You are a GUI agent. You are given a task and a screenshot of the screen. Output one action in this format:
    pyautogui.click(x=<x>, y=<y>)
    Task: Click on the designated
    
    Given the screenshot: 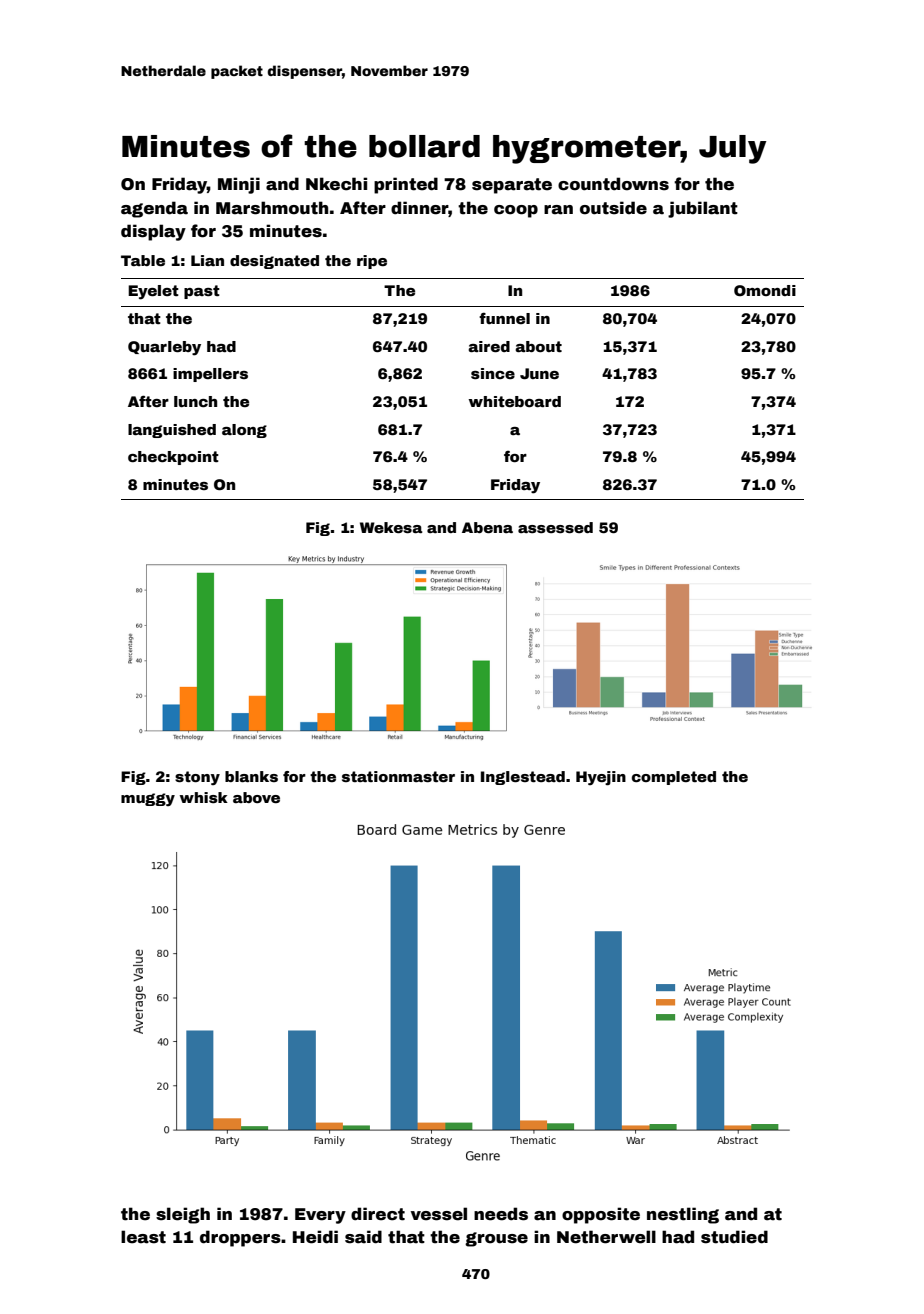 What is the action you would take?
    pyautogui.click(x=274, y=262)
